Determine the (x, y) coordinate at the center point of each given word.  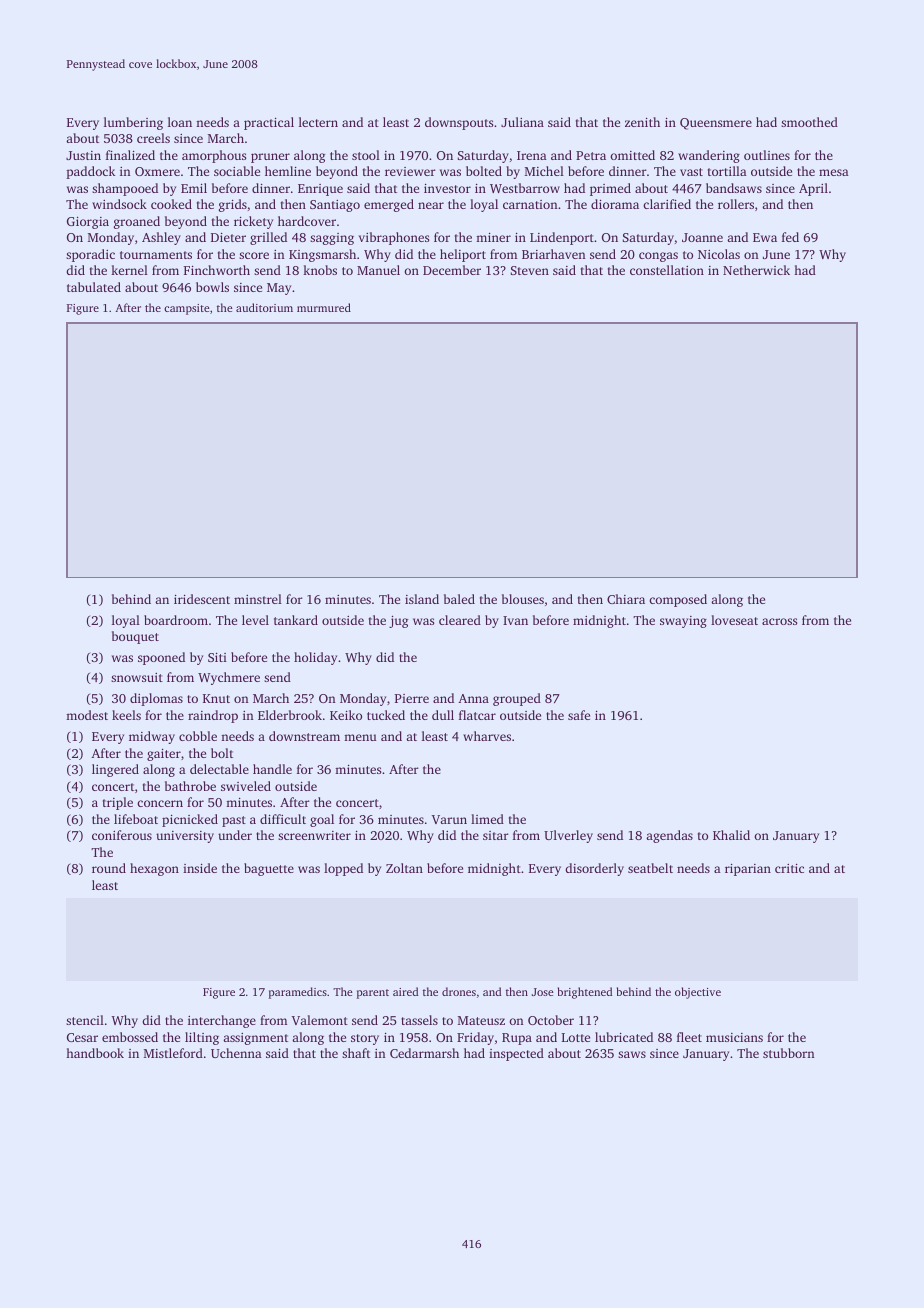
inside (200, 868)
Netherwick (756, 270)
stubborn (789, 1053)
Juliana (522, 122)
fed (790, 237)
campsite (187, 309)
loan (180, 122)
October (551, 1020)
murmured (324, 307)
